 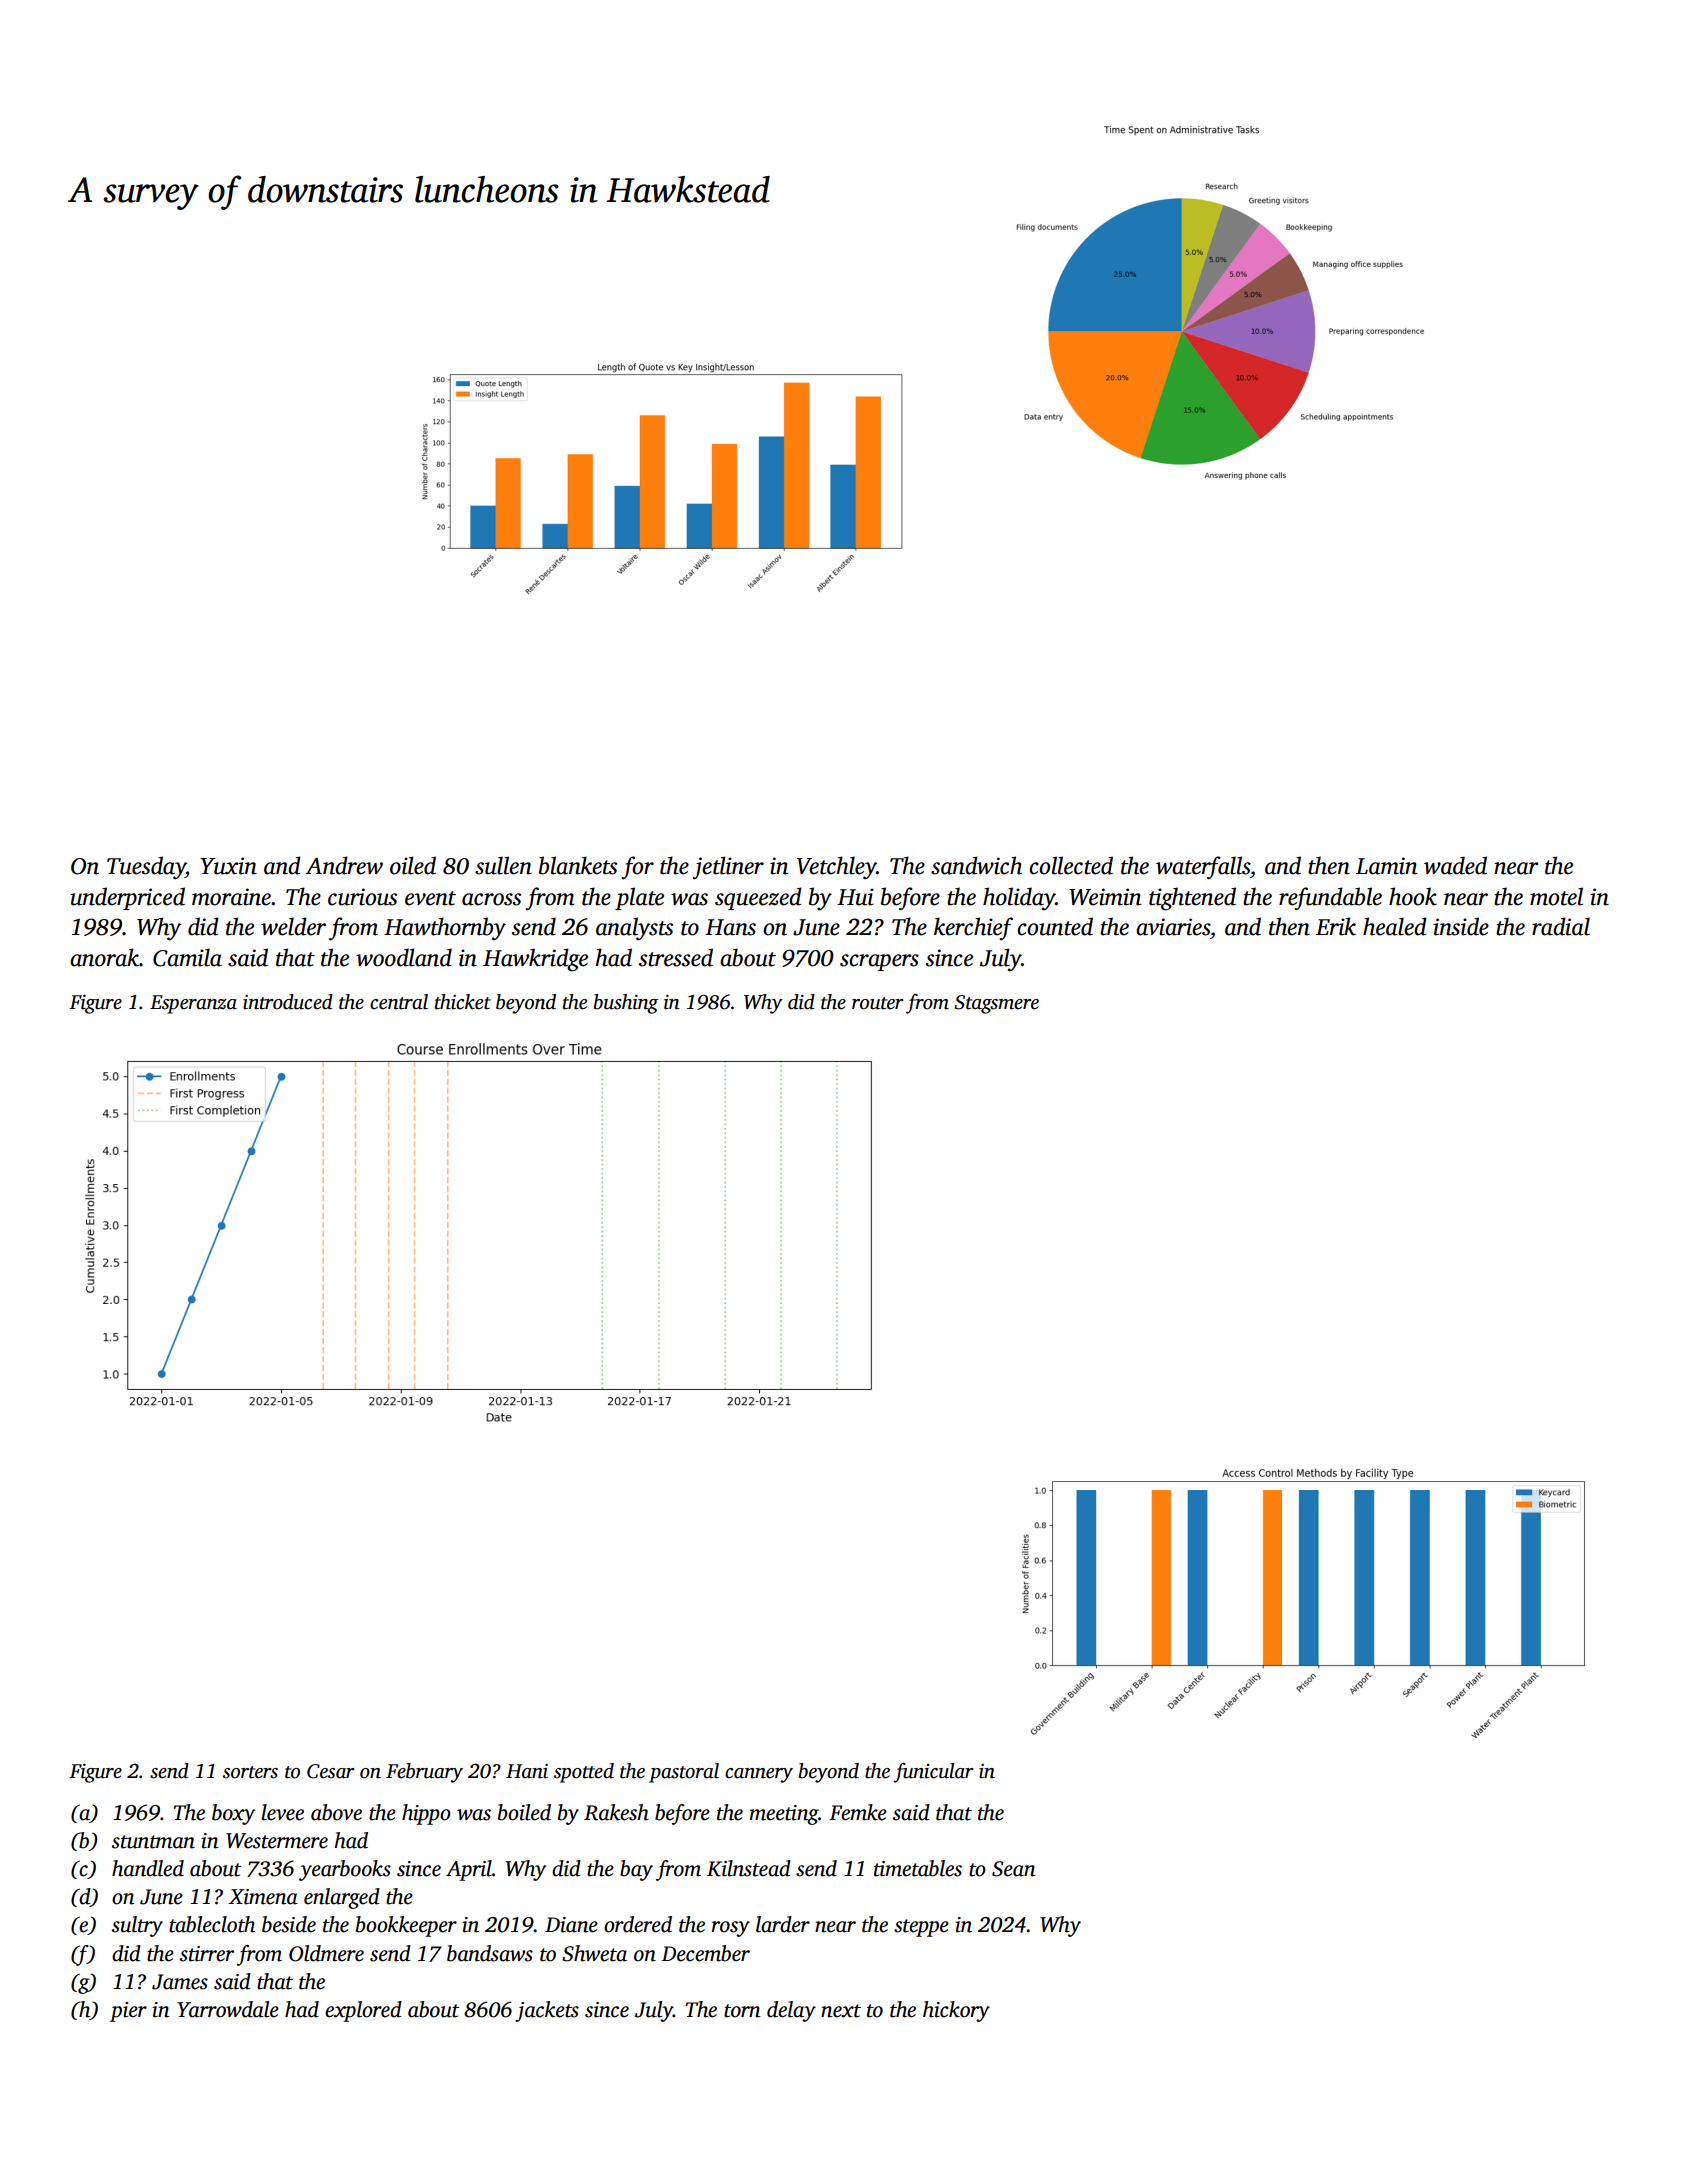 What do you see at coordinates (250, 1772) in the image?
I see `sorters` at bounding box center [250, 1772].
